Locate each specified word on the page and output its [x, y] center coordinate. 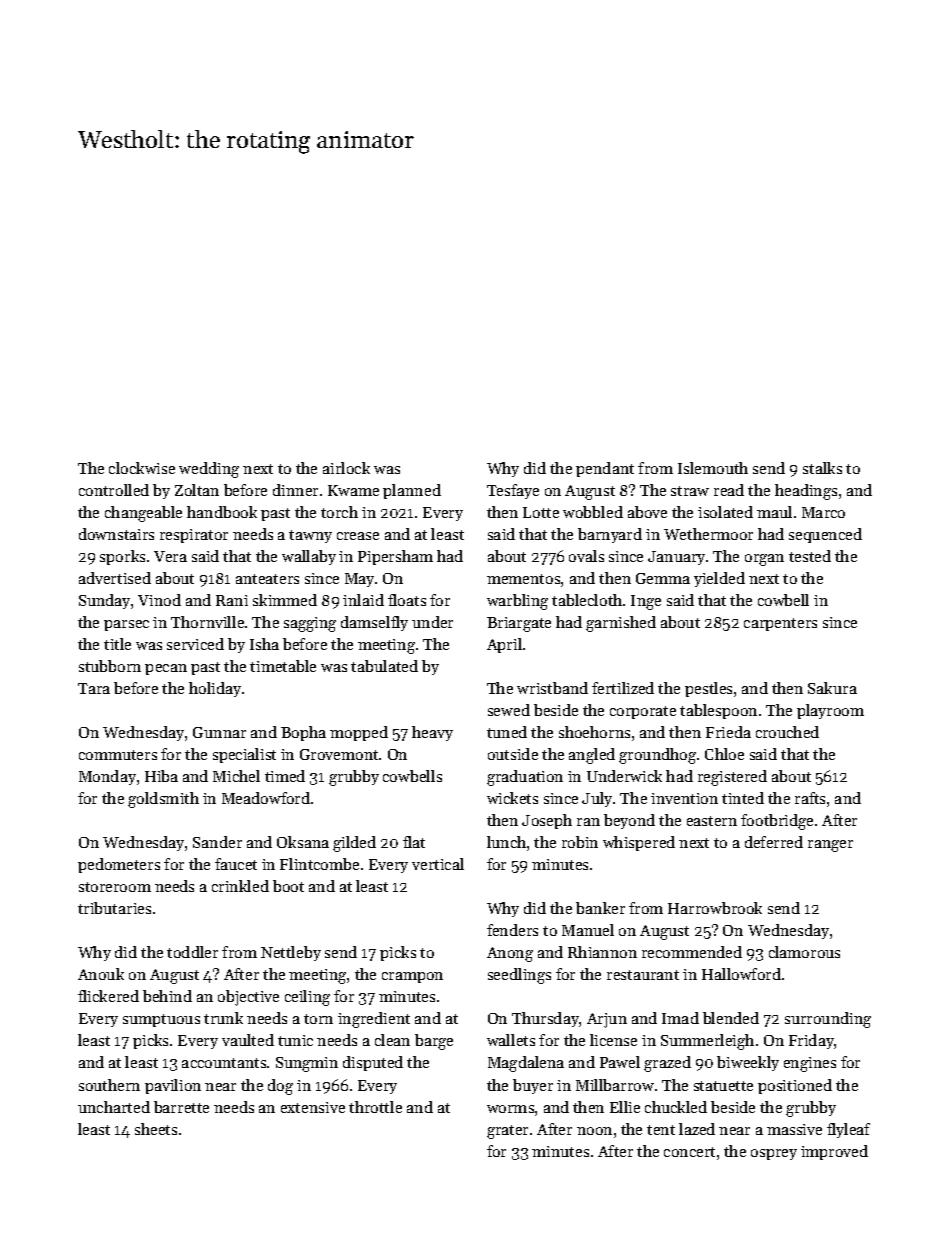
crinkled [240, 886]
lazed [697, 1129]
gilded [354, 844]
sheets [156, 1129]
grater [507, 1132]
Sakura [832, 688]
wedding [209, 470]
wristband [552, 688]
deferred [774, 842]
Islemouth [713, 468]
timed [285, 776]
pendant [605, 469]
